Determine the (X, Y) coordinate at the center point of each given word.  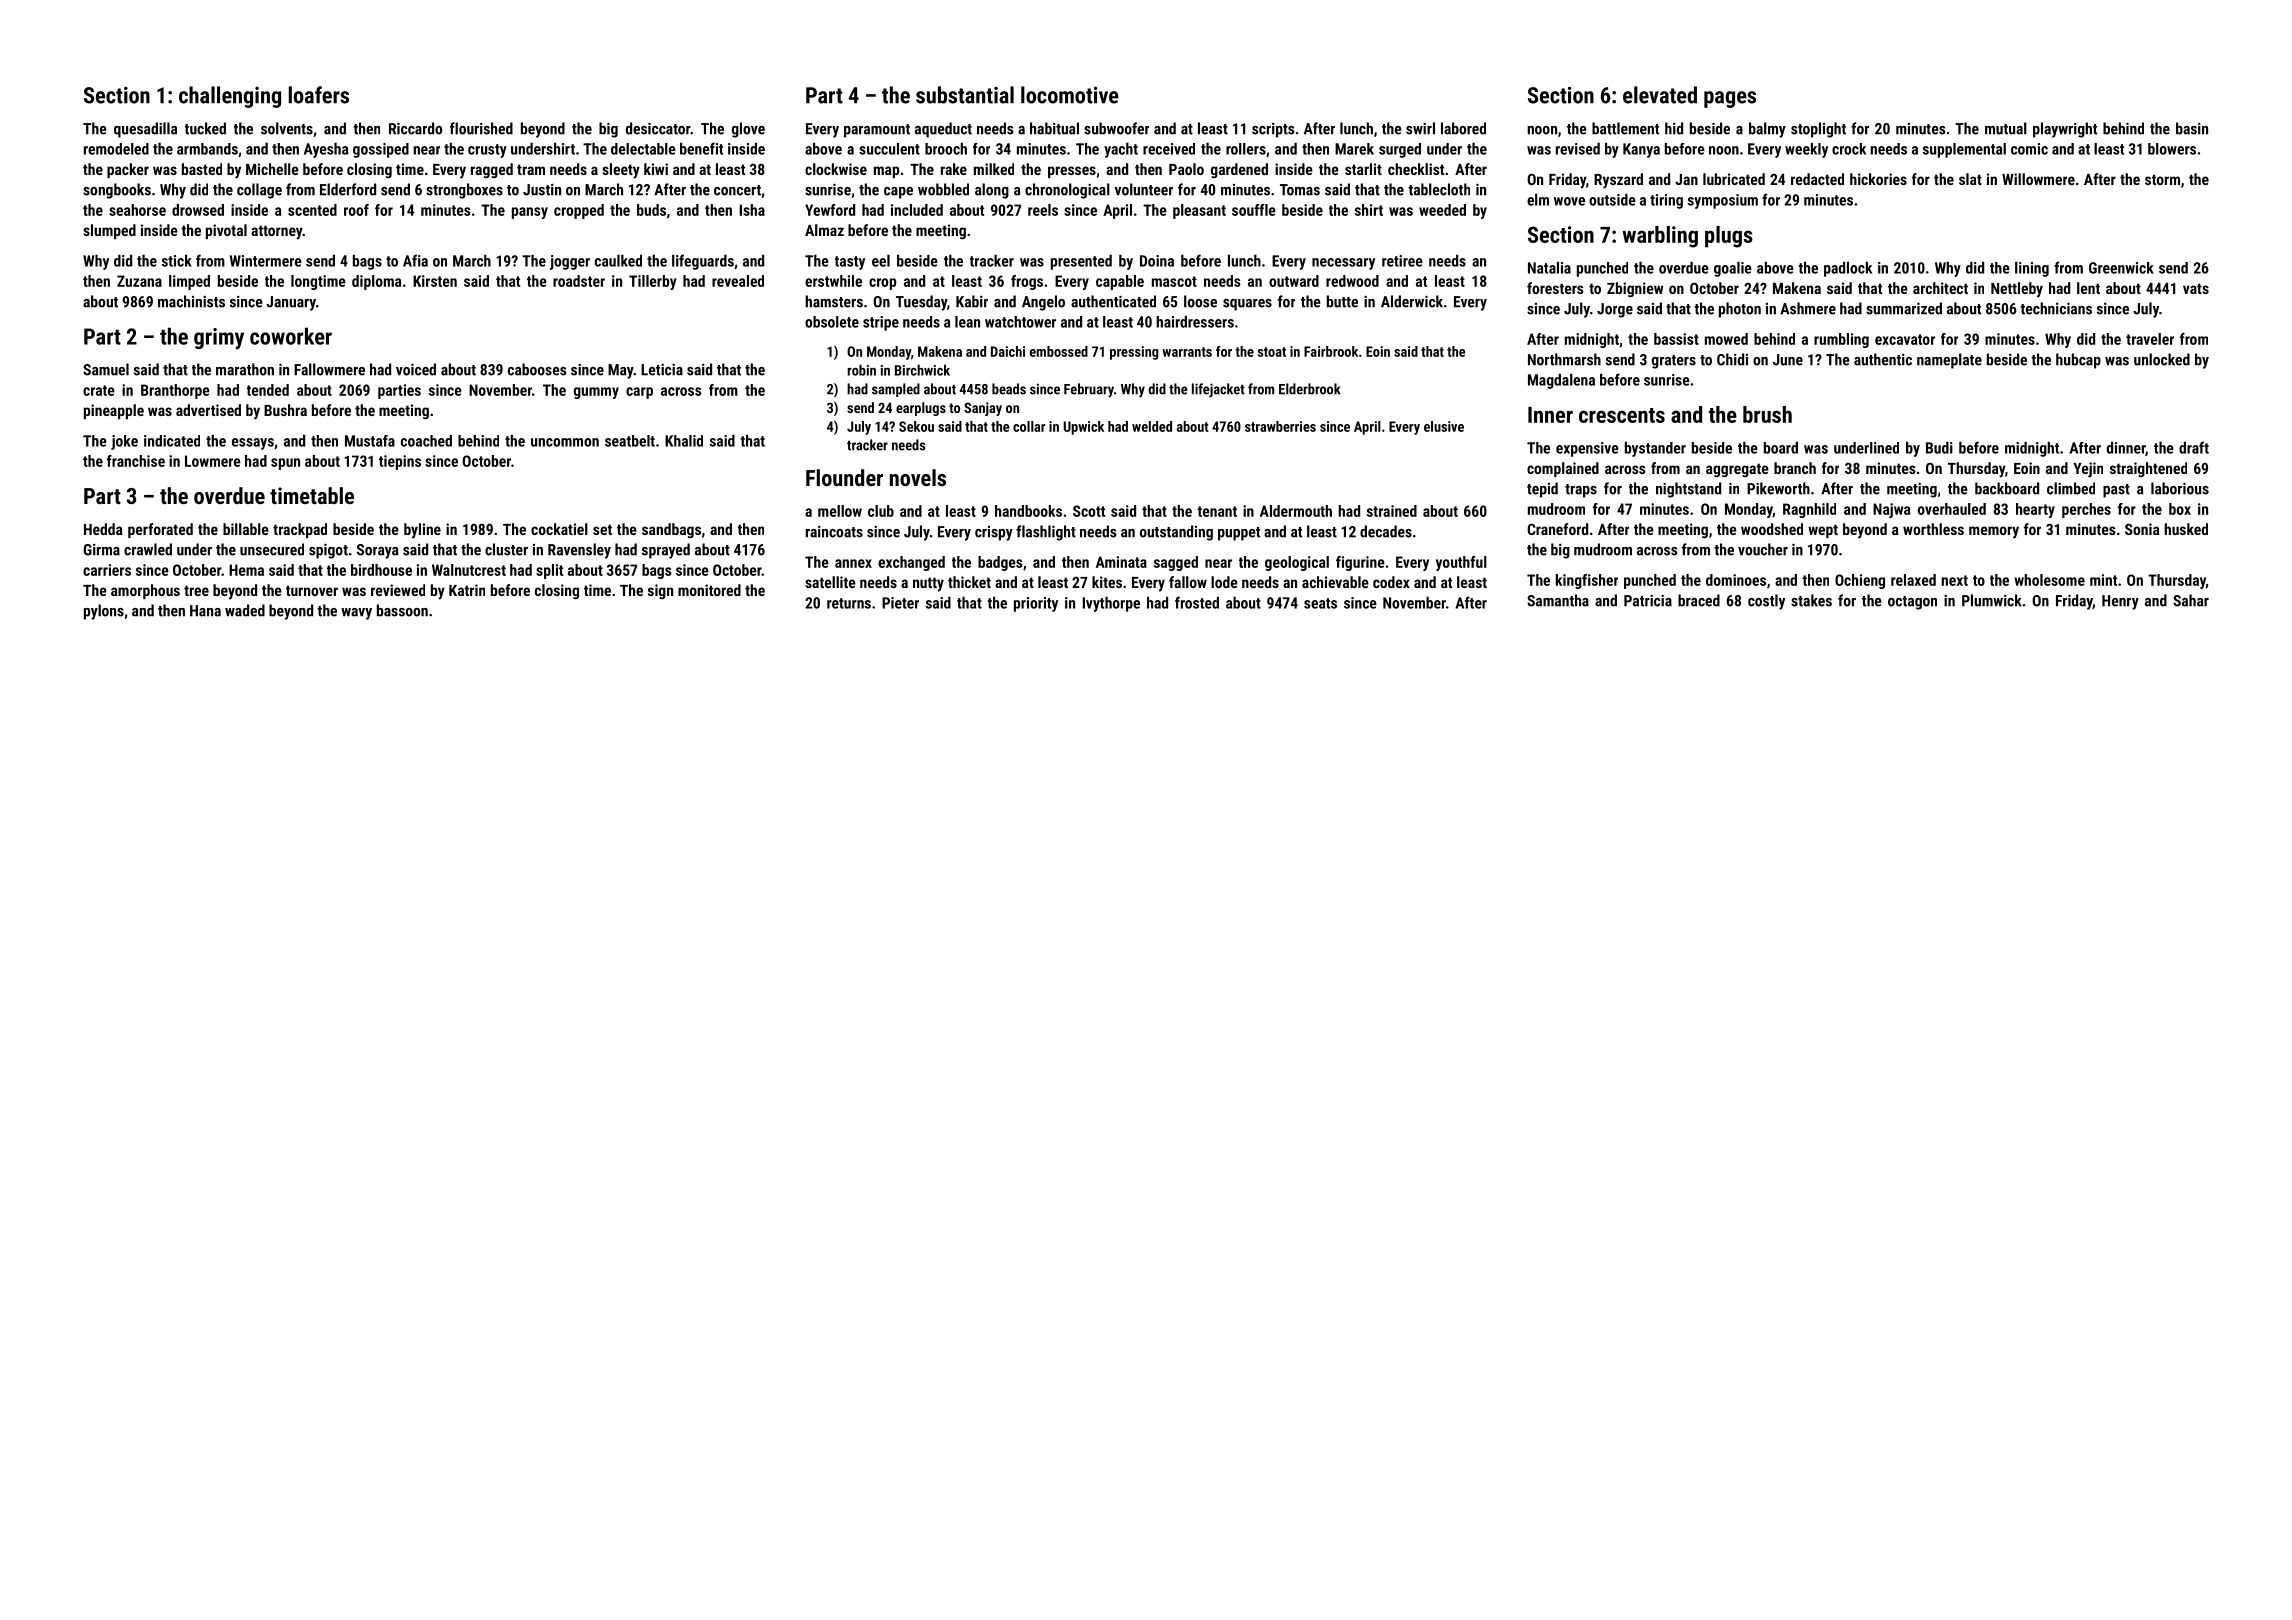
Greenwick (2121, 268)
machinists (191, 301)
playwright (2065, 130)
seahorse (137, 210)
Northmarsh (1564, 359)
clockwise (836, 169)
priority (1036, 604)
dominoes (1736, 580)
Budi (1939, 448)
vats (2196, 288)
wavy (356, 614)
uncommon (565, 442)
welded (1152, 426)
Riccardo (415, 128)
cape (898, 193)
